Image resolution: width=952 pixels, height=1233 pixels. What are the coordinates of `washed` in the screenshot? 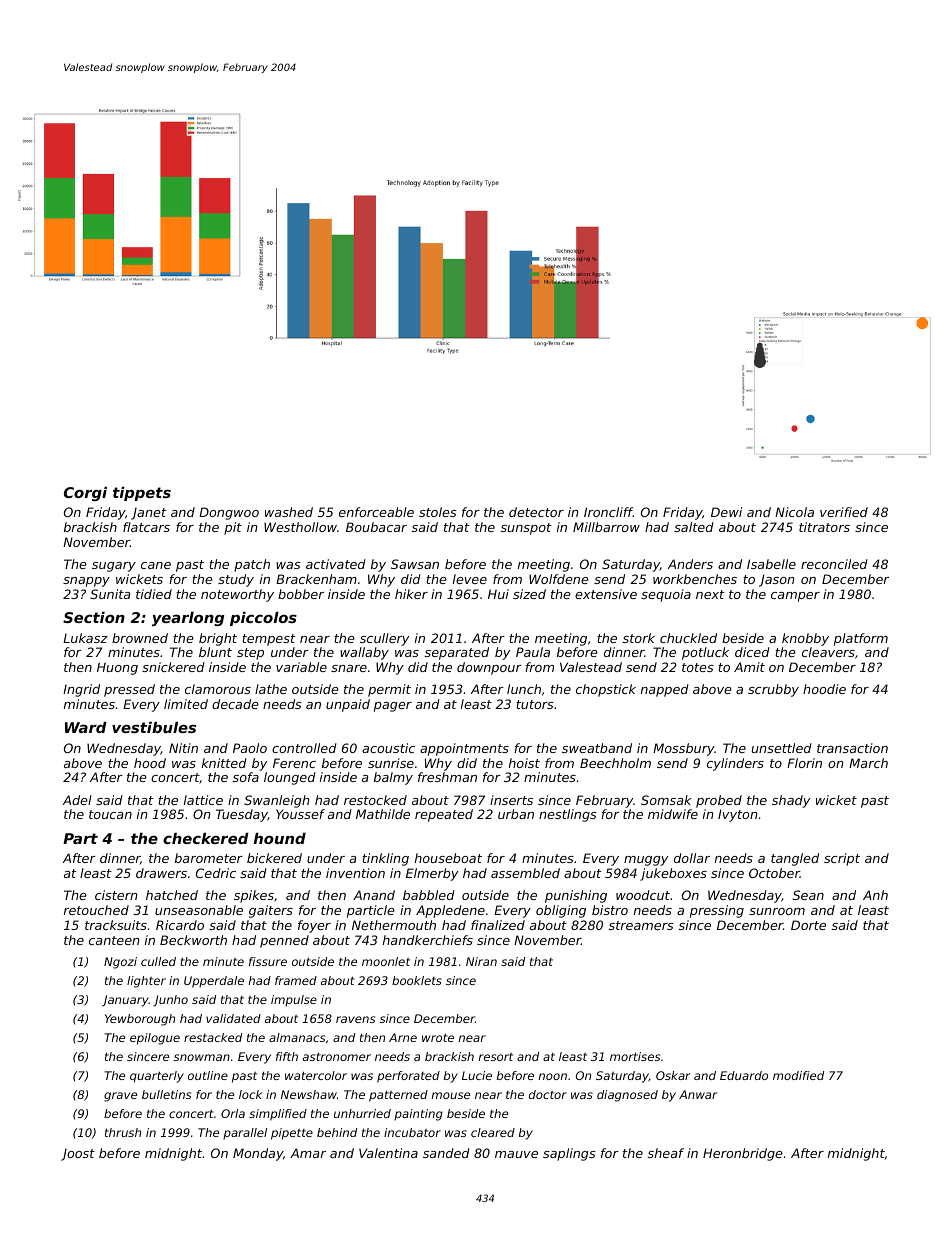 It's located at (289, 512).
